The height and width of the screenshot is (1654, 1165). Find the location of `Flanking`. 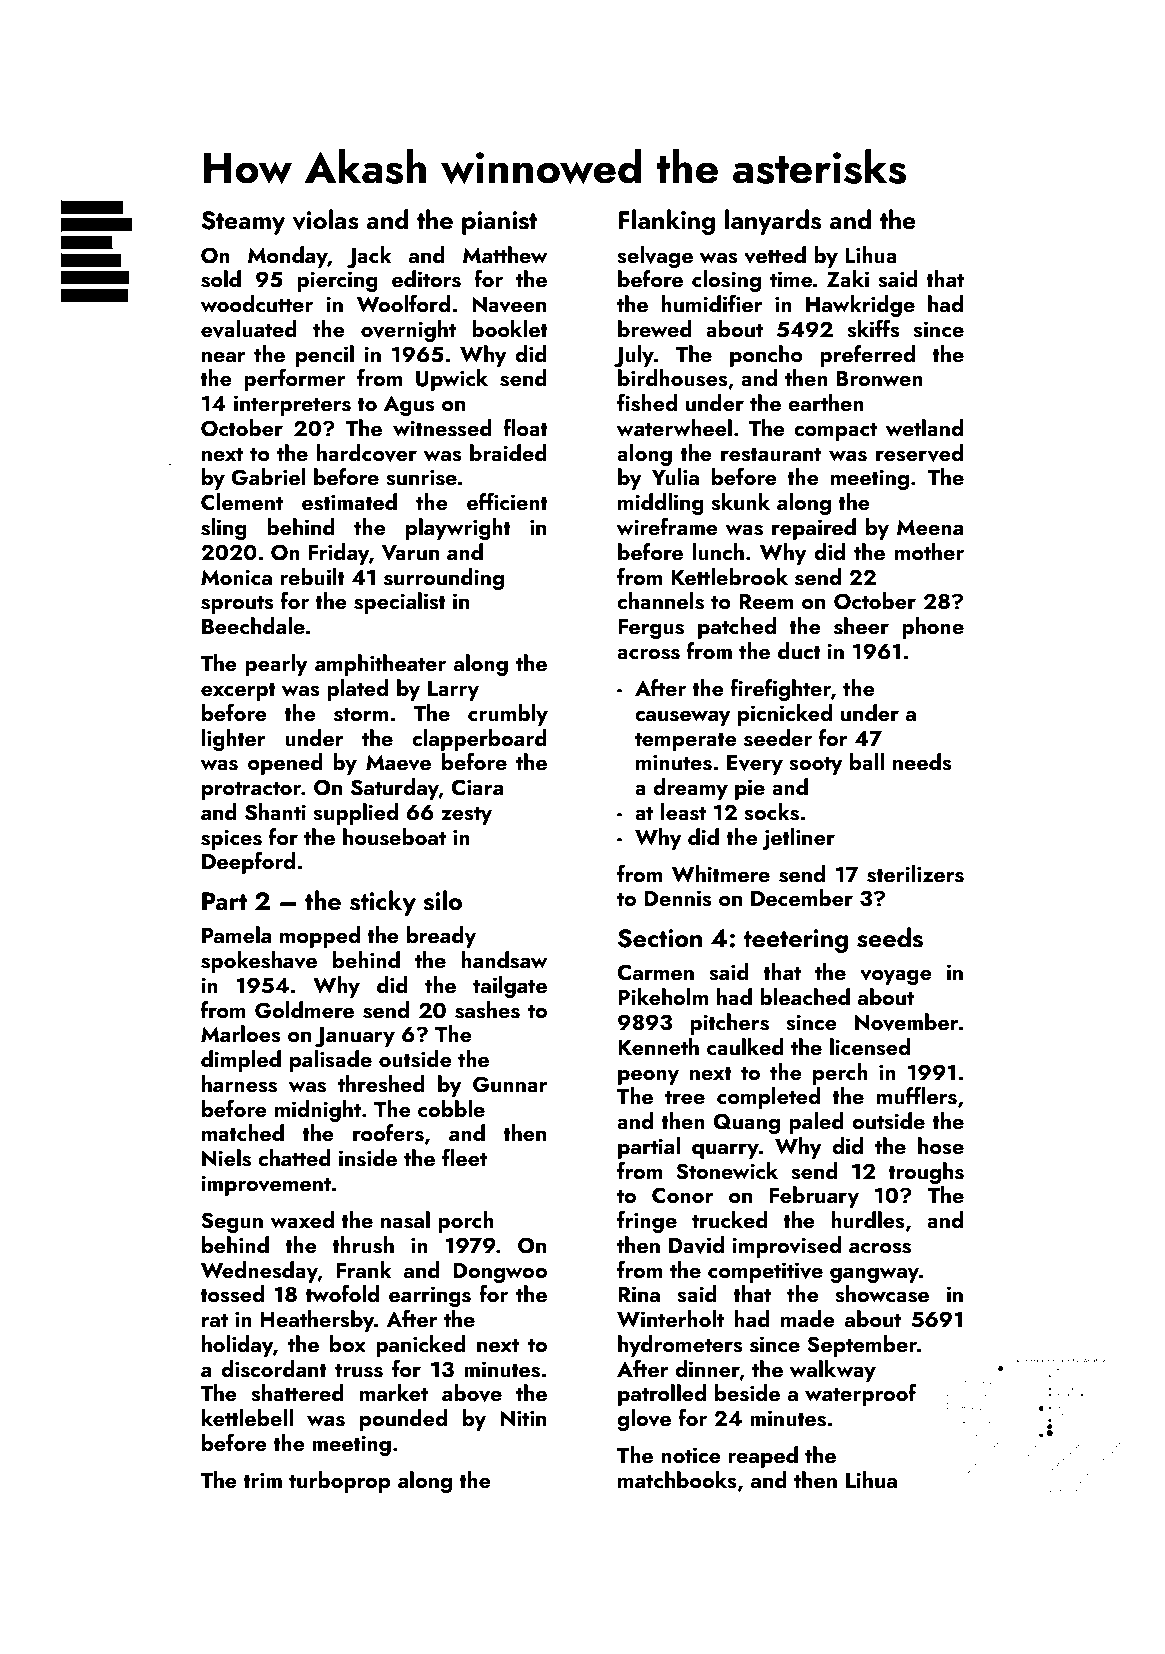

Flanking is located at coordinates (666, 222).
